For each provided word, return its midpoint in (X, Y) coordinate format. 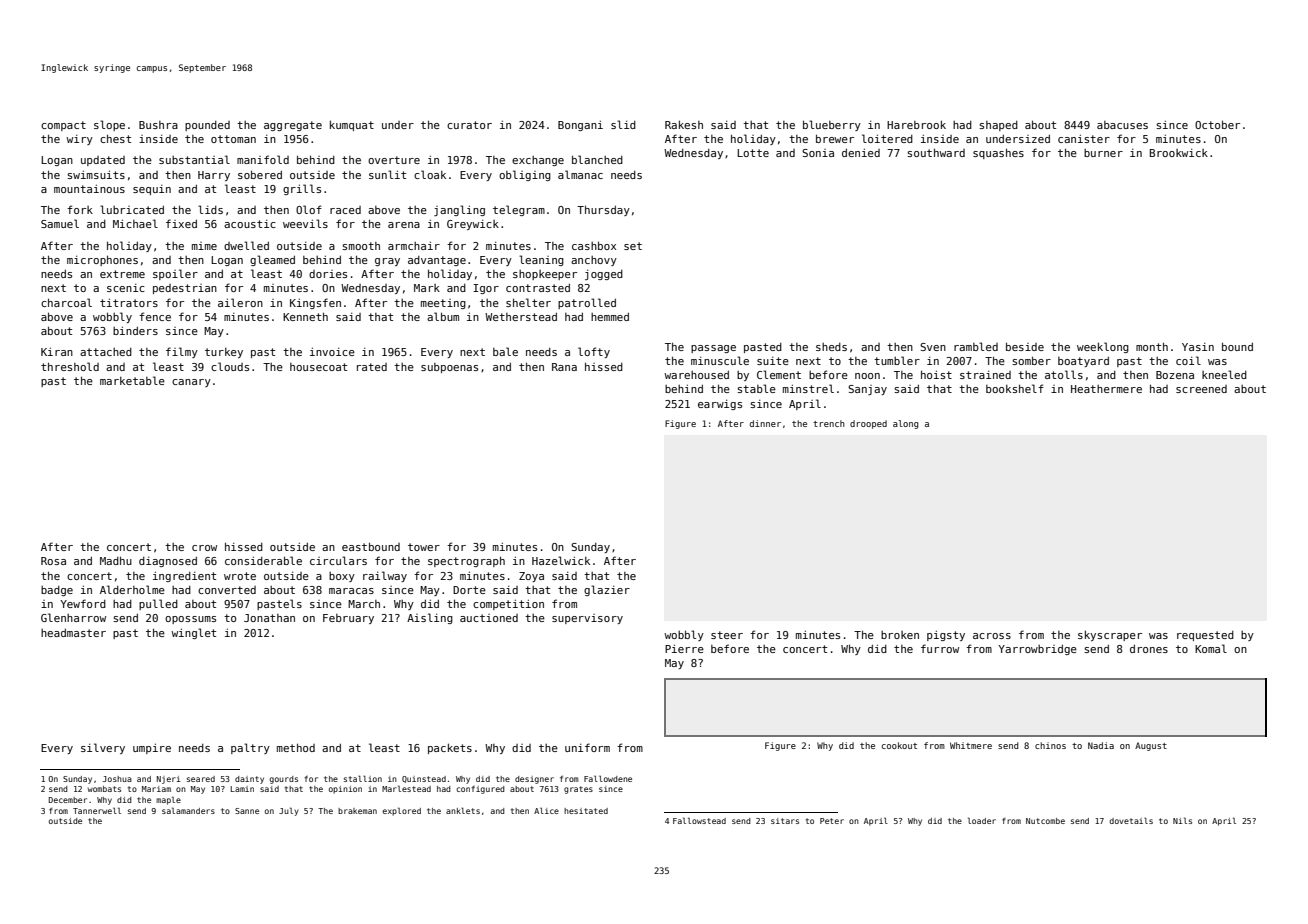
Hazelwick (561, 560)
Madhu (116, 560)
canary (191, 383)
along (906, 424)
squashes (998, 153)
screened (1201, 389)
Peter (832, 821)
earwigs (720, 405)
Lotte (753, 153)
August (1151, 746)
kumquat (352, 125)
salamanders (188, 810)
